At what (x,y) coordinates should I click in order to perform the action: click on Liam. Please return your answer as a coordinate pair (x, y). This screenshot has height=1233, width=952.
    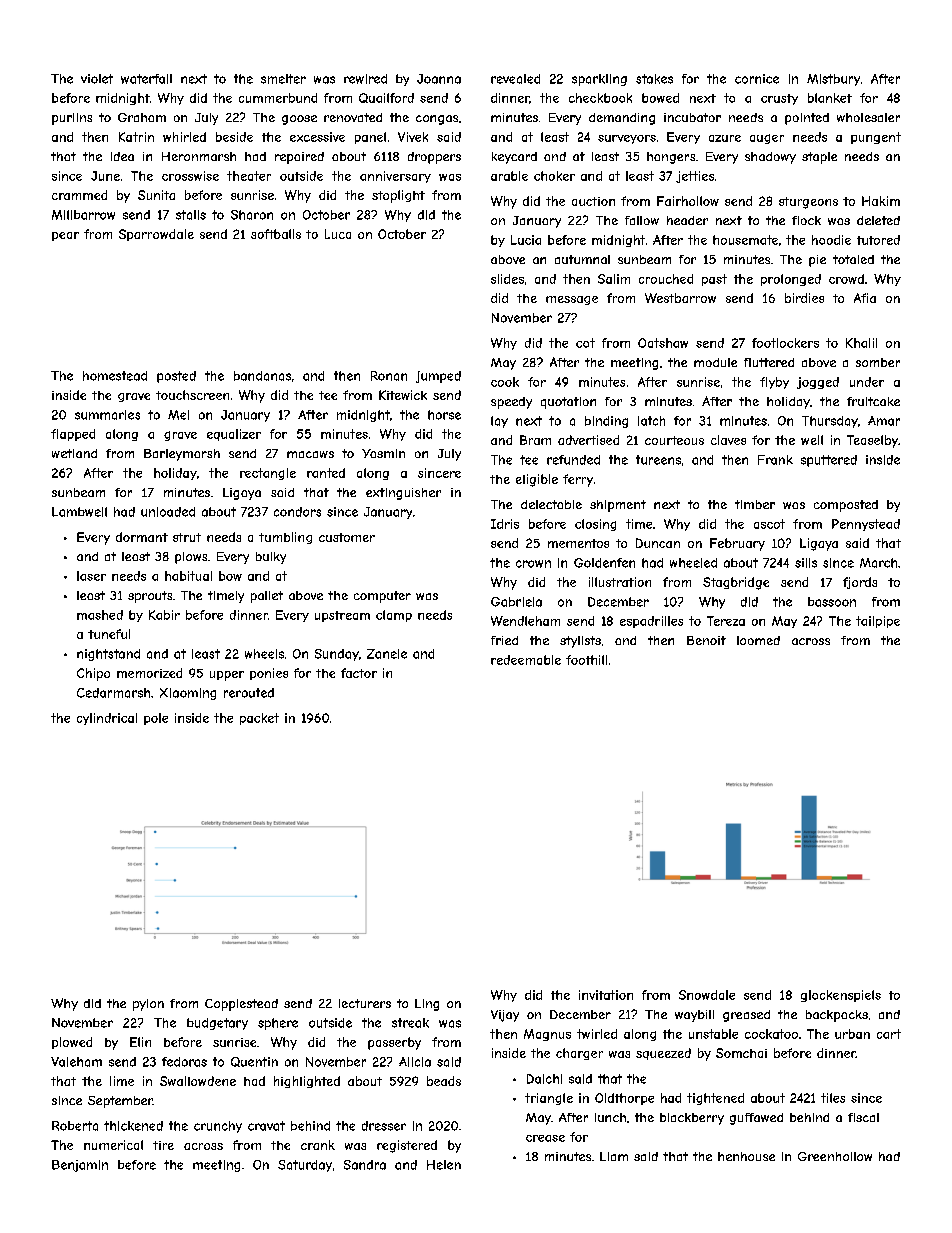
    Looking at the image, I should click on (614, 1156).
